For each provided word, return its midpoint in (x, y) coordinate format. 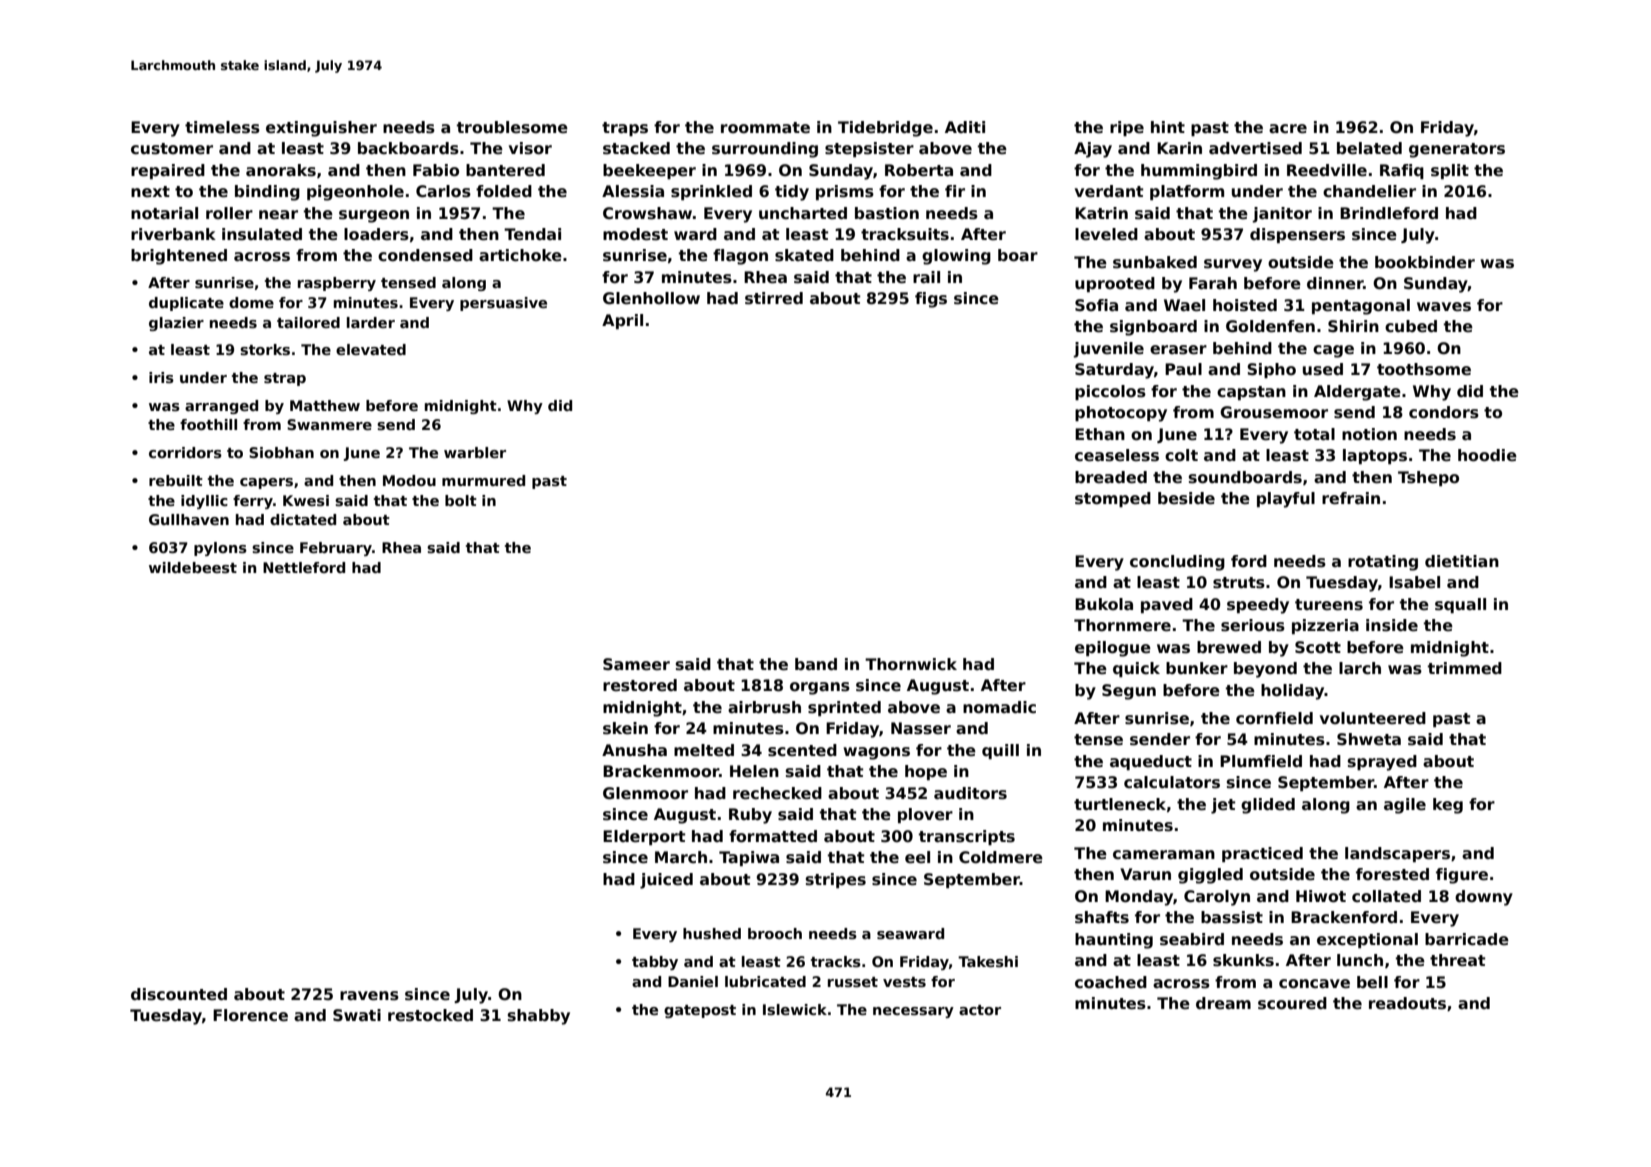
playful (1286, 500)
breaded (1111, 477)
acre (1288, 129)
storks (265, 349)
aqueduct (1151, 762)
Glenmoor (645, 793)
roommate (765, 128)
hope (926, 772)
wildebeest (193, 567)
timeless (222, 127)
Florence (250, 1015)
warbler (475, 452)
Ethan (1100, 434)
